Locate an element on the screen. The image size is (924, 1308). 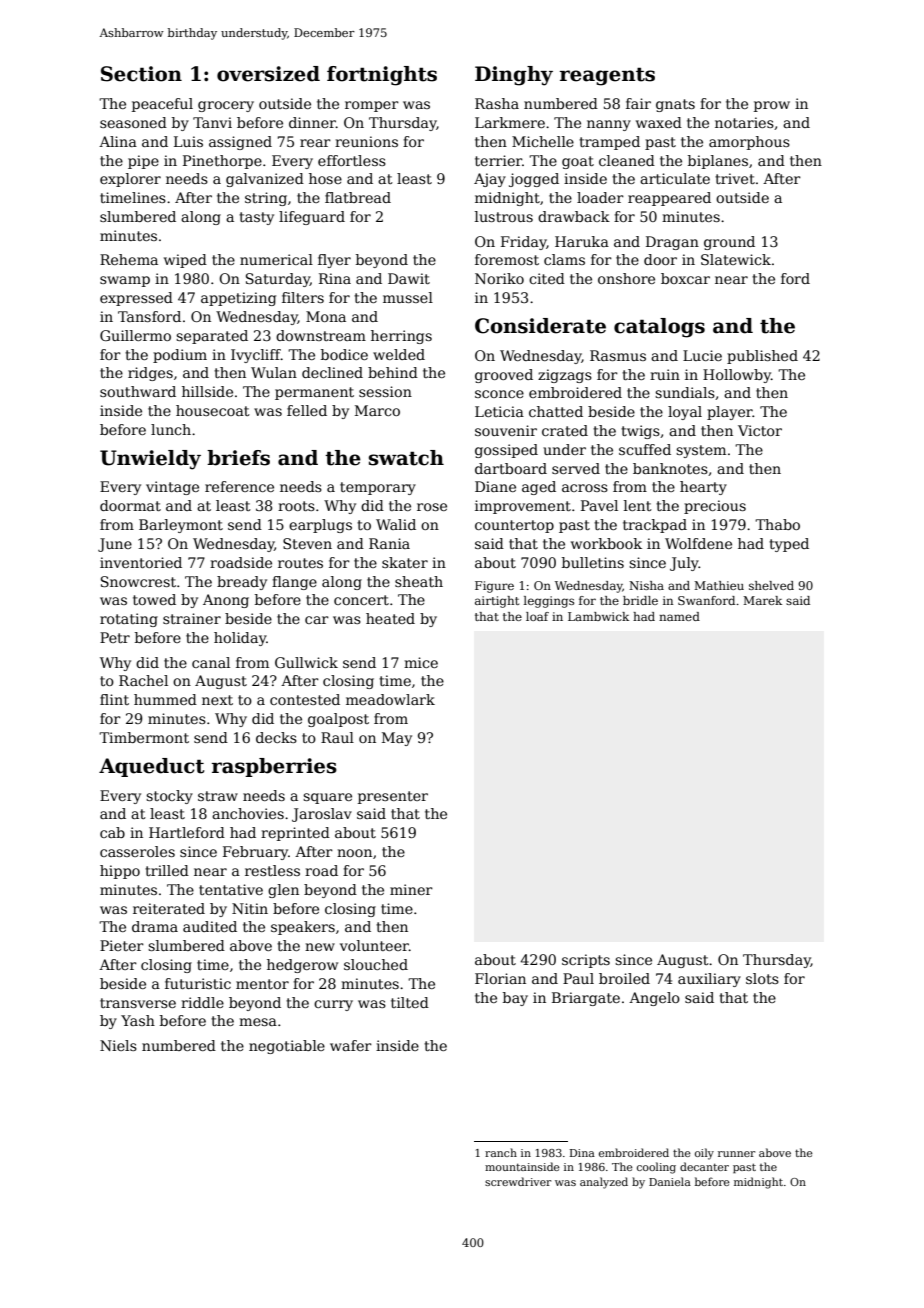
runner is located at coordinates (736, 1154).
